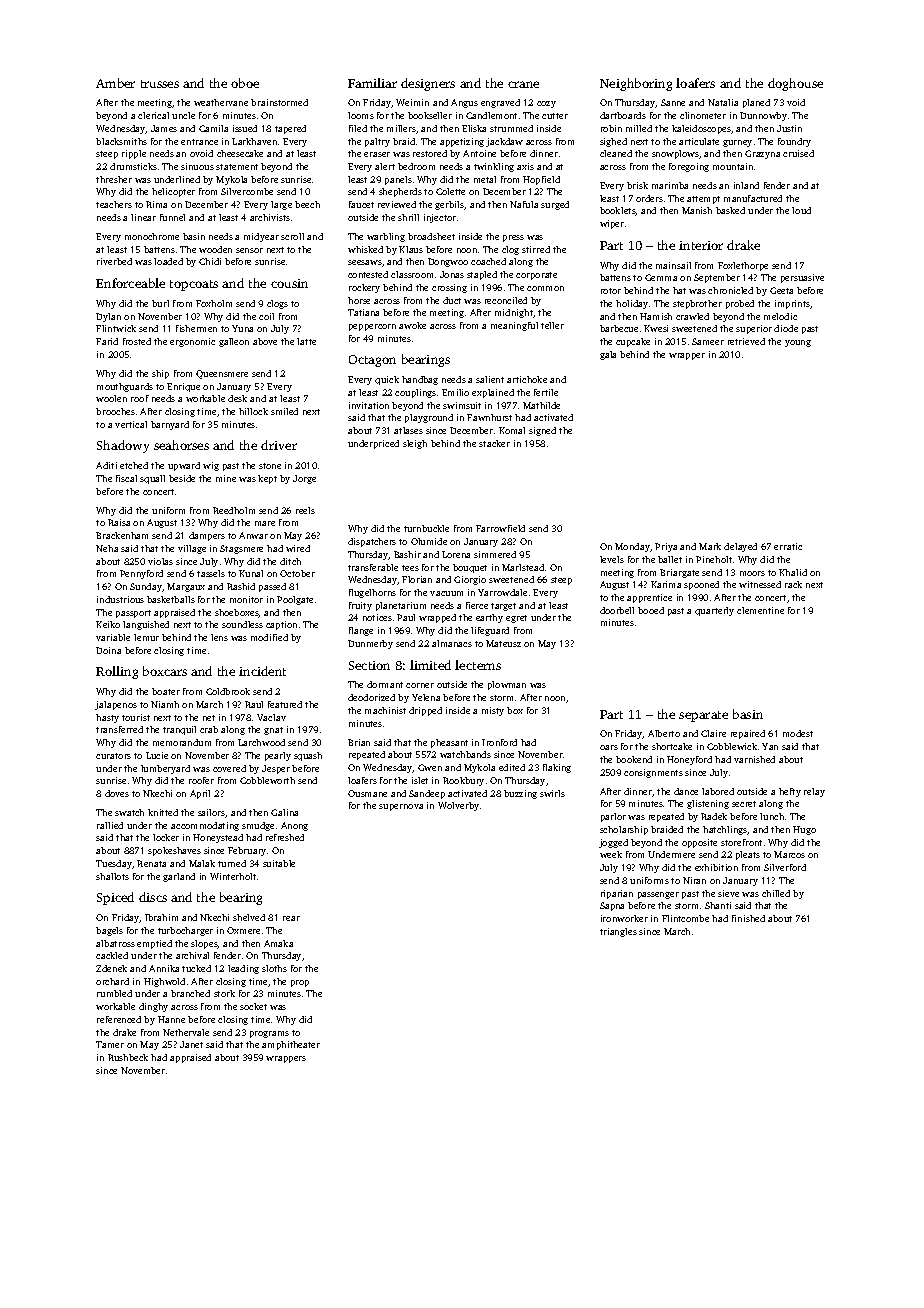  I want to click on Janet, so click(191, 1044).
